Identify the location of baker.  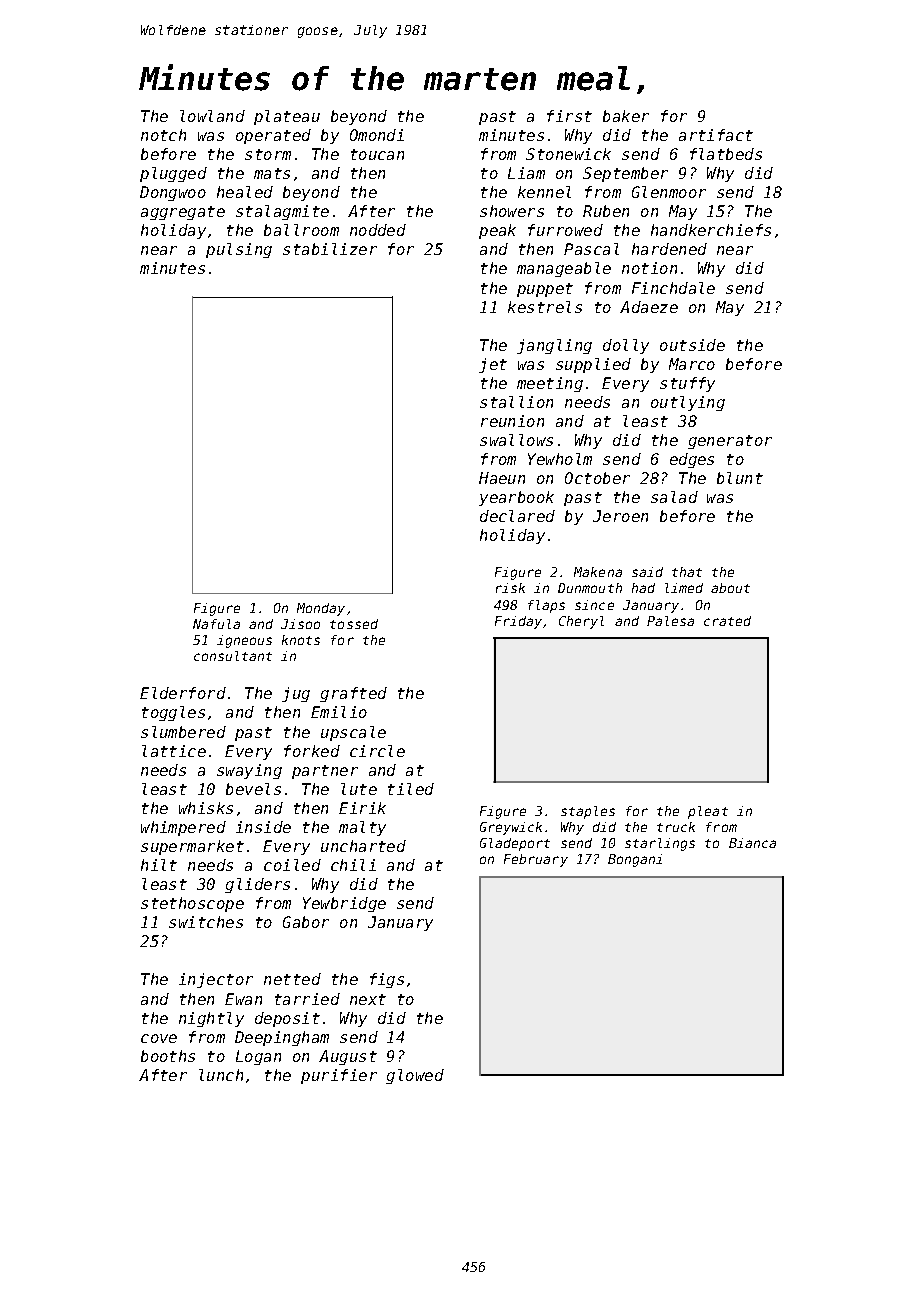
(626, 116).
